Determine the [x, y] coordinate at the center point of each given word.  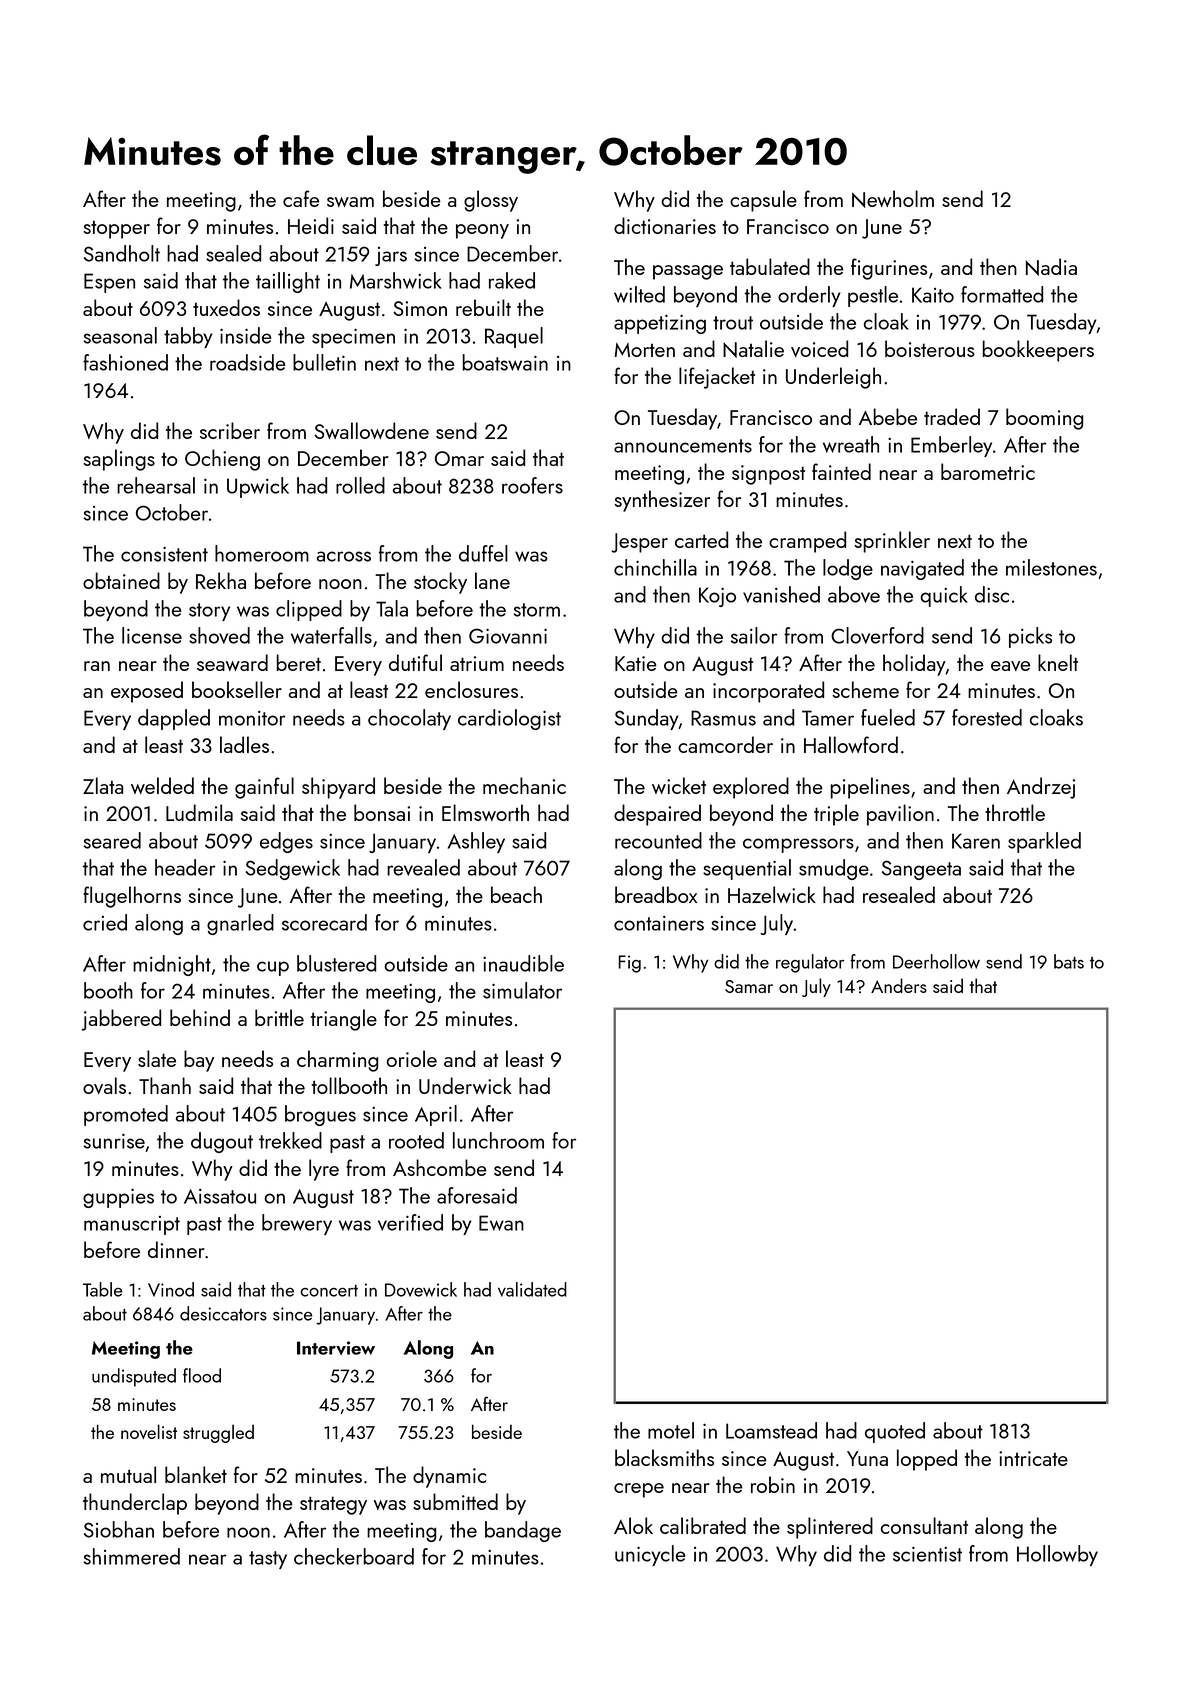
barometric [988, 471]
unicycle [650, 1555]
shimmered [131, 1556]
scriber [230, 430]
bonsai [382, 812]
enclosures [471, 689]
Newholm [893, 199]
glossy [491, 201]
